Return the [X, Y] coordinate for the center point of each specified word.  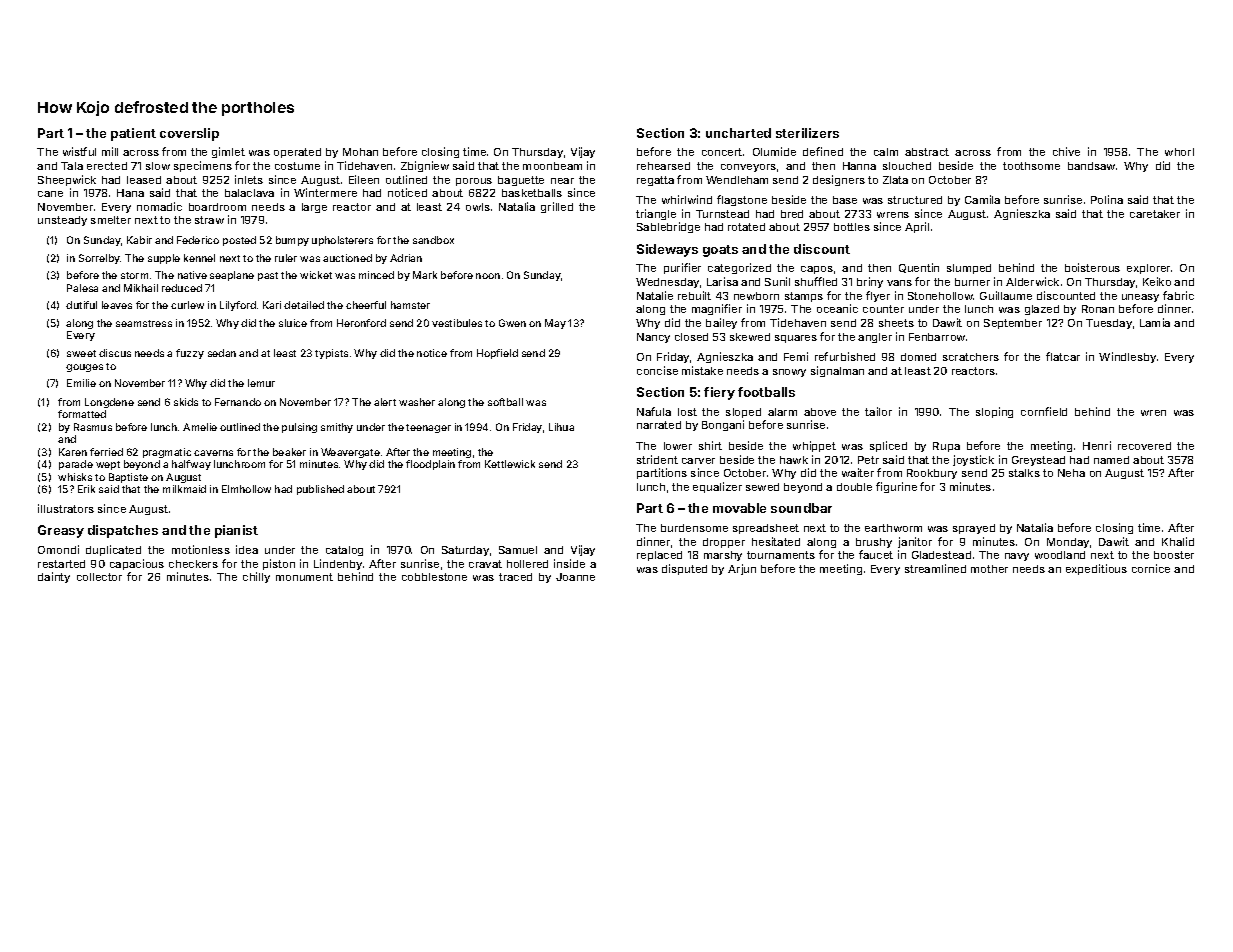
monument [304, 577]
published [320, 490]
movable [739, 508]
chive [1066, 151]
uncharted [738, 133]
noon [488, 276]
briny [870, 282]
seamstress [144, 323]
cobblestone [434, 577]
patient [133, 134]
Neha [1071, 473]
